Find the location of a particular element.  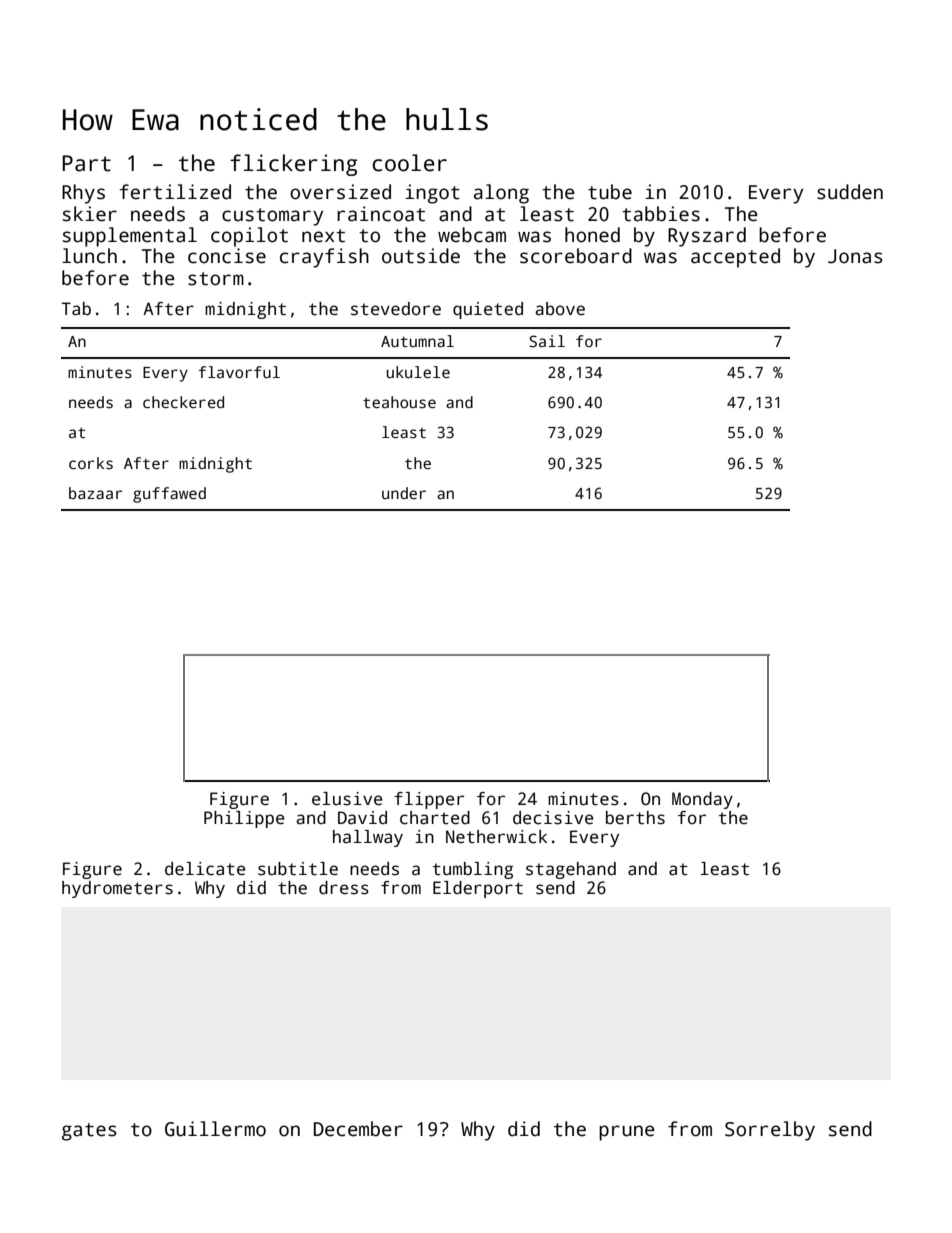

December is located at coordinates (358, 1129).
